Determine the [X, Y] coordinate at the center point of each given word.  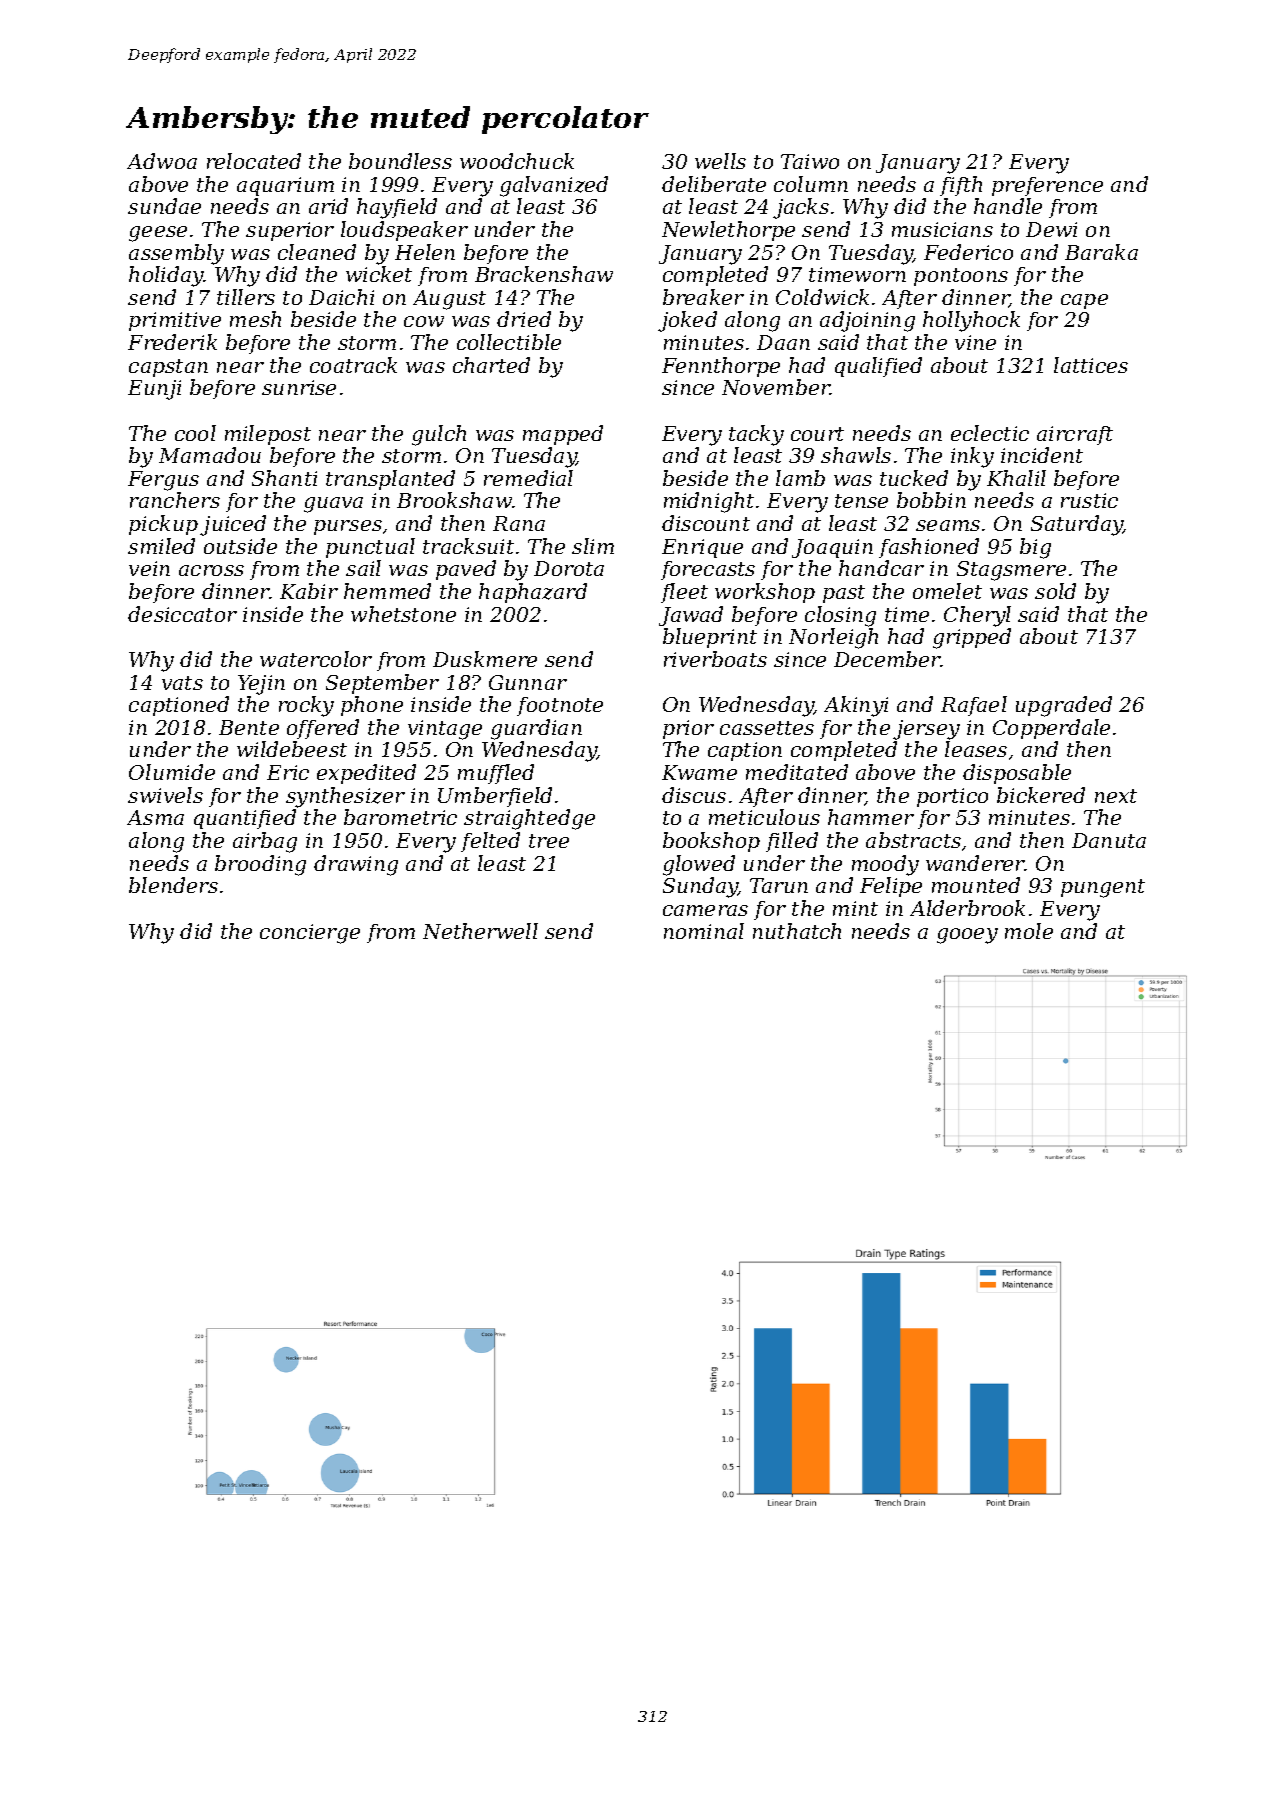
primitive [175, 321]
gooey [967, 936]
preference [1047, 186]
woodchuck [517, 161]
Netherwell [480, 931]
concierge [310, 934]
